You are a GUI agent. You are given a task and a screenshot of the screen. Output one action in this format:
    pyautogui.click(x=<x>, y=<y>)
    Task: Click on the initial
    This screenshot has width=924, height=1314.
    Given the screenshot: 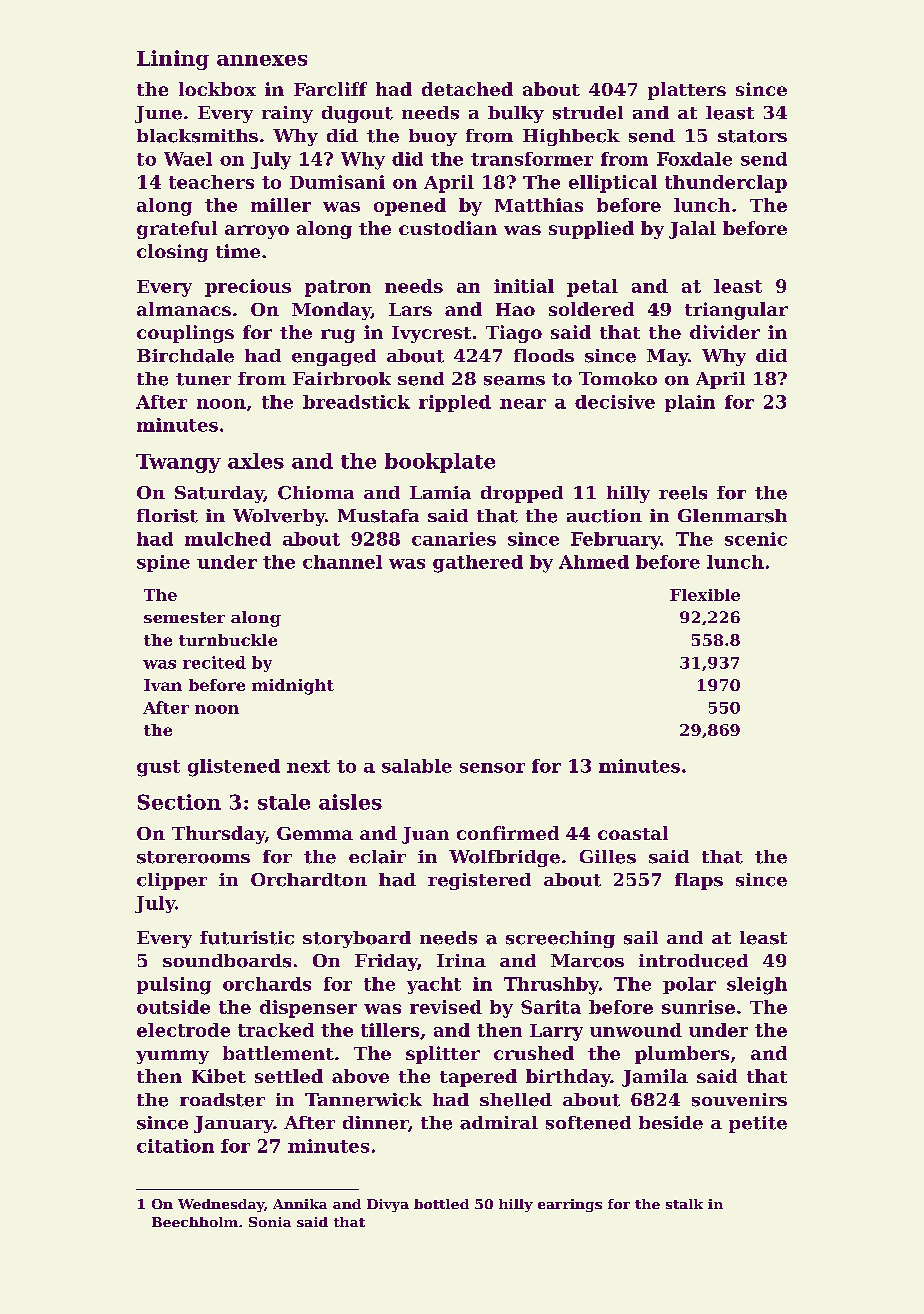 What is the action you would take?
    pyautogui.click(x=524, y=286)
